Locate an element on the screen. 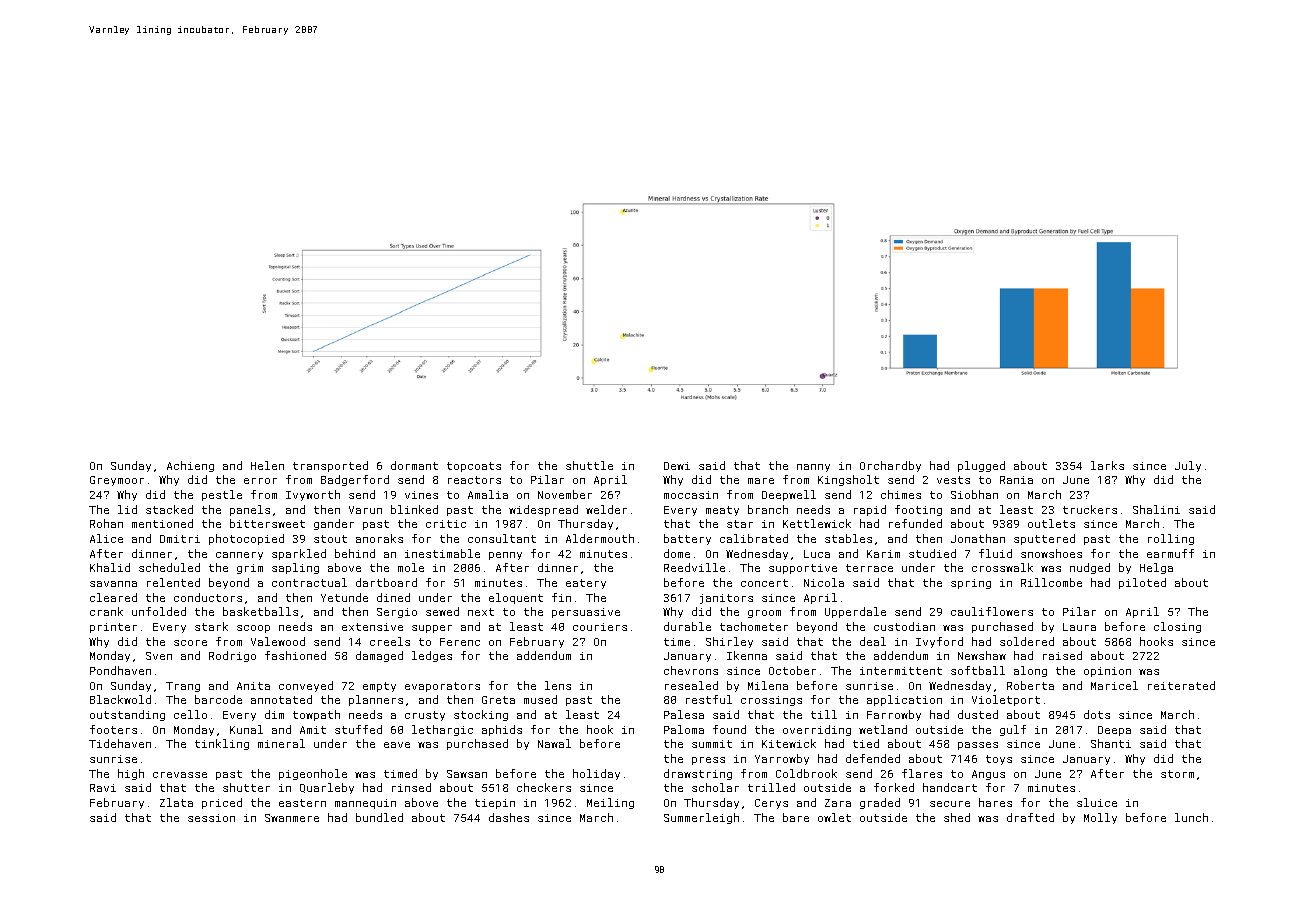 The height and width of the screenshot is (924, 1308). bundled is located at coordinates (379, 817).
